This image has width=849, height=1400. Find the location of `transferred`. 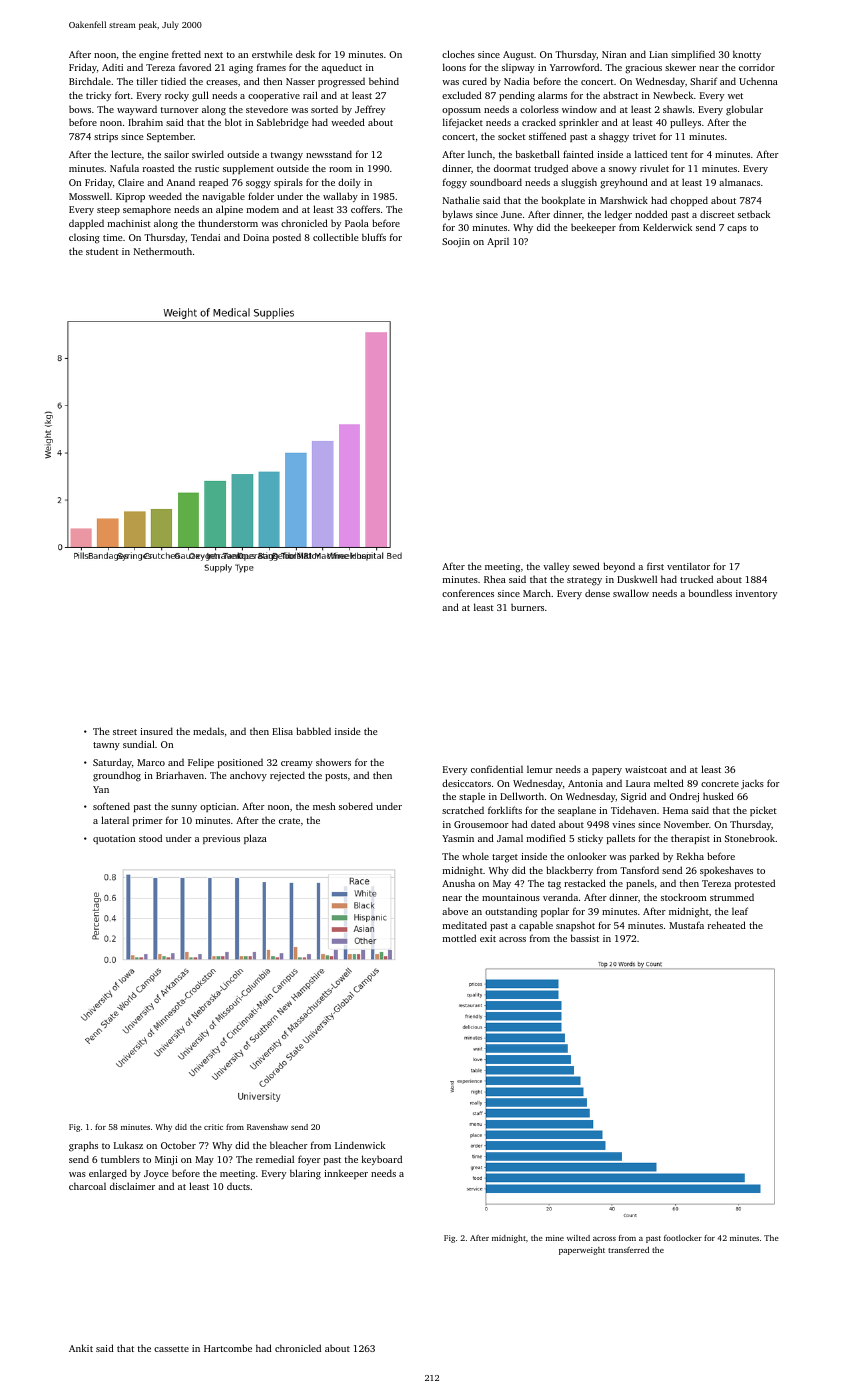

transferred is located at coordinates (628, 1250).
